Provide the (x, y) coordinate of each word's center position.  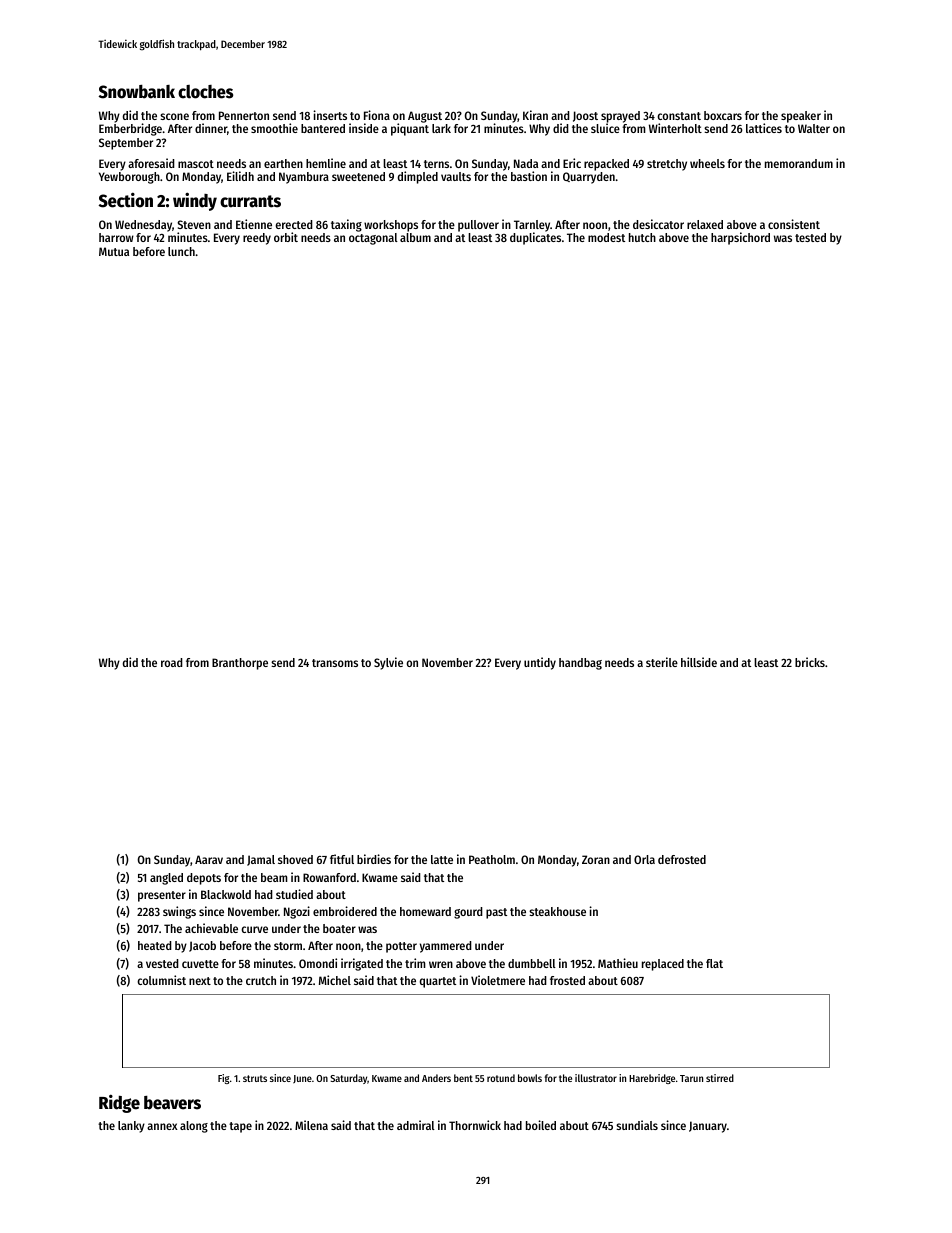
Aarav (209, 859)
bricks (810, 662)
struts (255, 1078)
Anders (436, 1078)
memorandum (799, 163)
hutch (642, 237)
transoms (335, 663)
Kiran (535, 115)
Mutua (114, 251)
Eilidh (240, 176)
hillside (699, 662)
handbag (580, 664)
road (172, 662)
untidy (540, 663)
